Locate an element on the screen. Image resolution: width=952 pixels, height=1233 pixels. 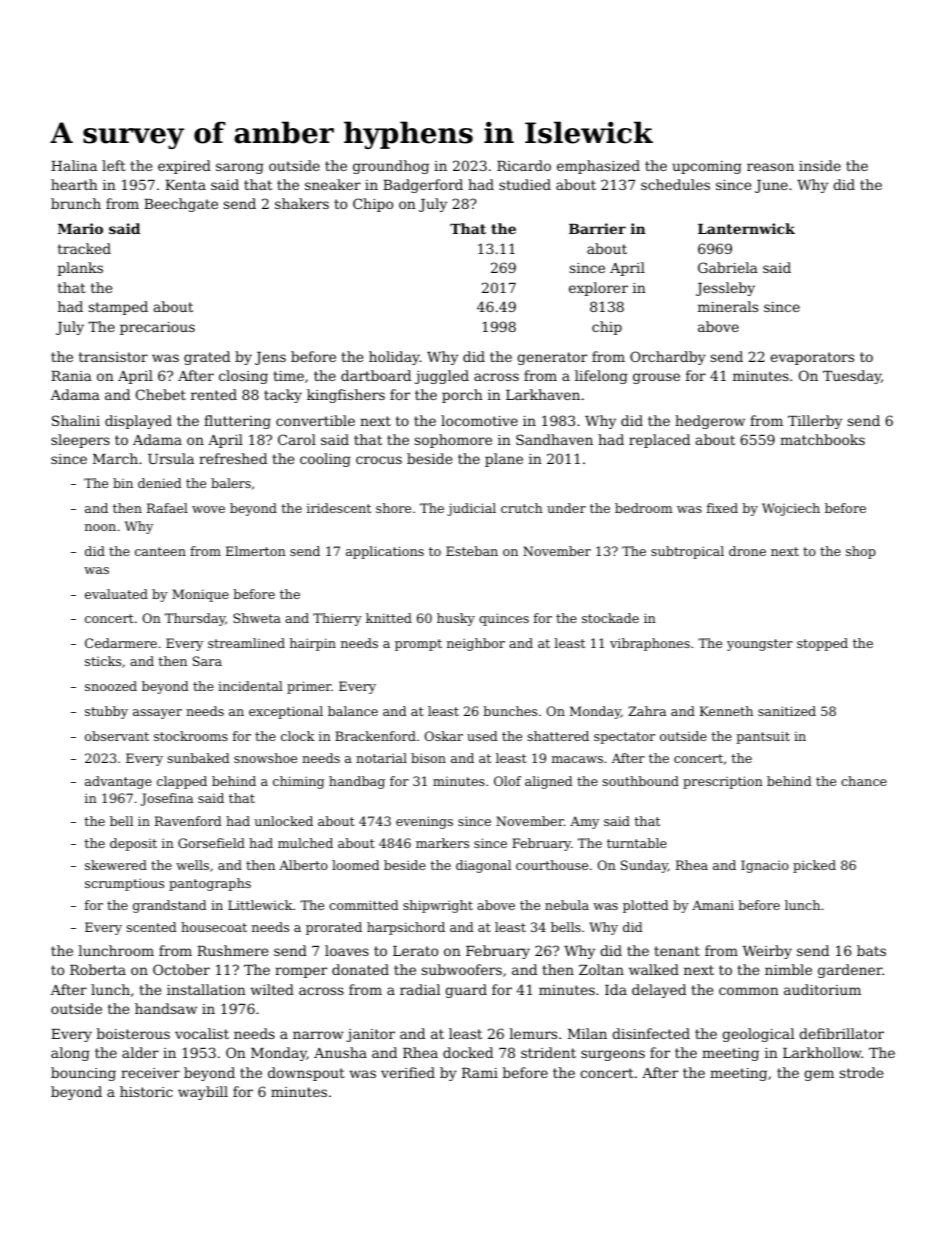
Rami is located at coordinates (480, 1073).
